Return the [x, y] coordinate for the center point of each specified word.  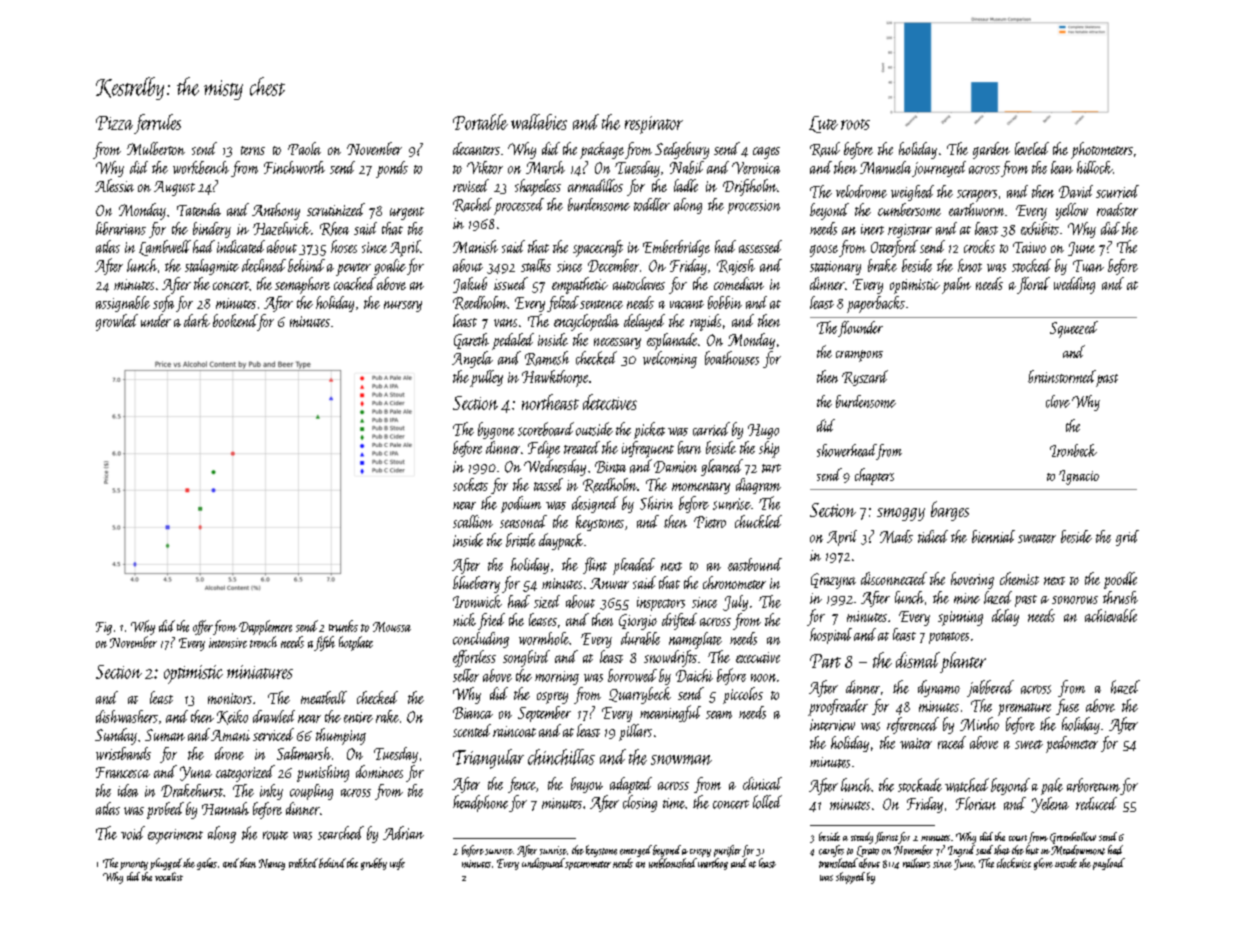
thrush [1120, 597]
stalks [536, 265]
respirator [654, 125]
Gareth [471, 341]
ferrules [157, 124]
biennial [993, 536]
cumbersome [909, 209]
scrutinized [336, 209]
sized [547, 601]
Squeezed [1074, 329]
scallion [473, 521]
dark [197, 320]
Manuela [885, 167]
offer [203, 627]
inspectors [661, 604]
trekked [303, 863]
